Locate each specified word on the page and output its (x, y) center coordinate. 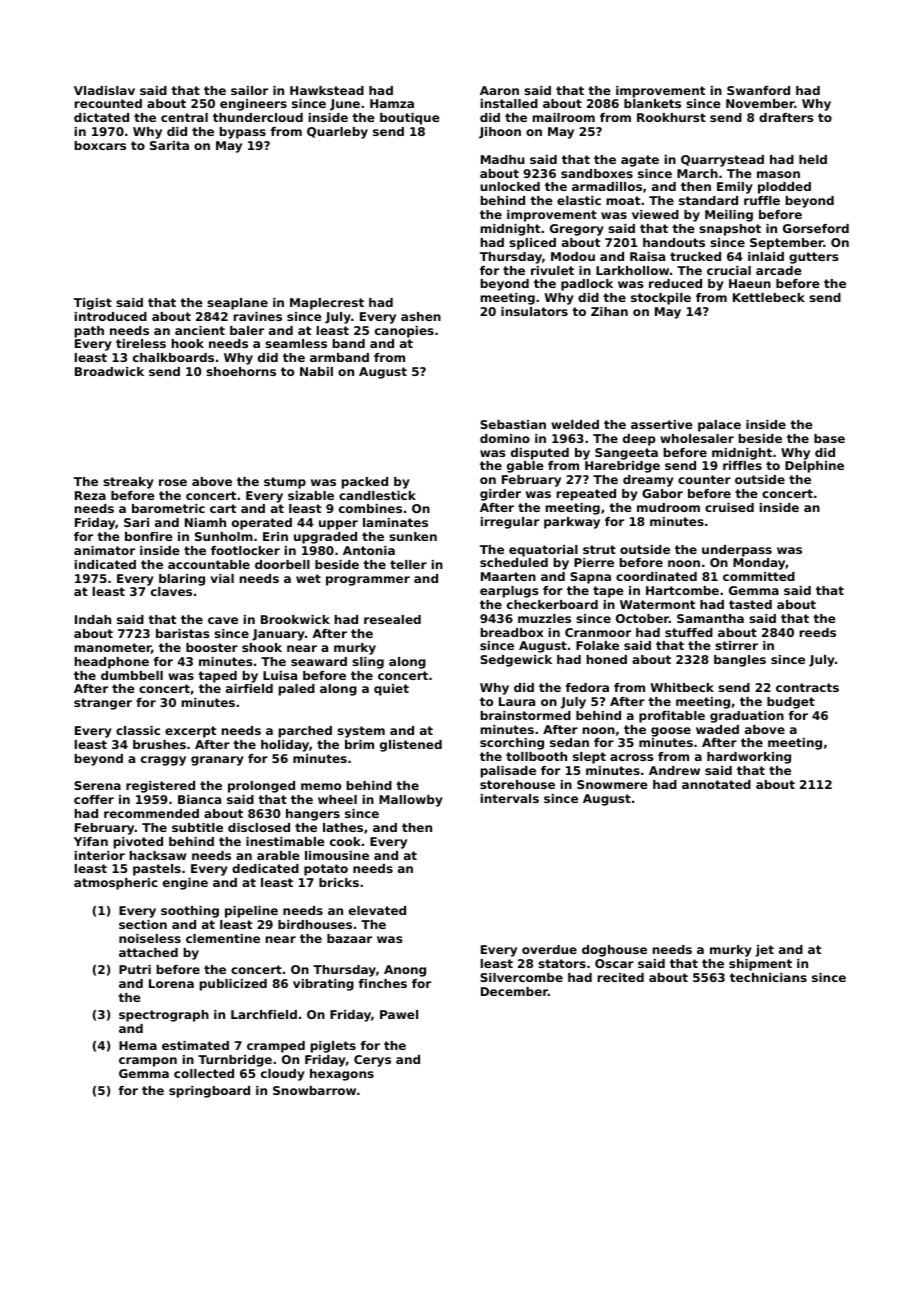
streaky (128, 483)
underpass (737, 551)
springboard (209, 1092)
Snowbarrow (314, 1090)
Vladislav (104, 90)
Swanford (758, 90)
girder (500, 495)
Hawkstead (327, 90)
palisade (508, 772)
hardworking (749, 758)
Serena (97, 785)
